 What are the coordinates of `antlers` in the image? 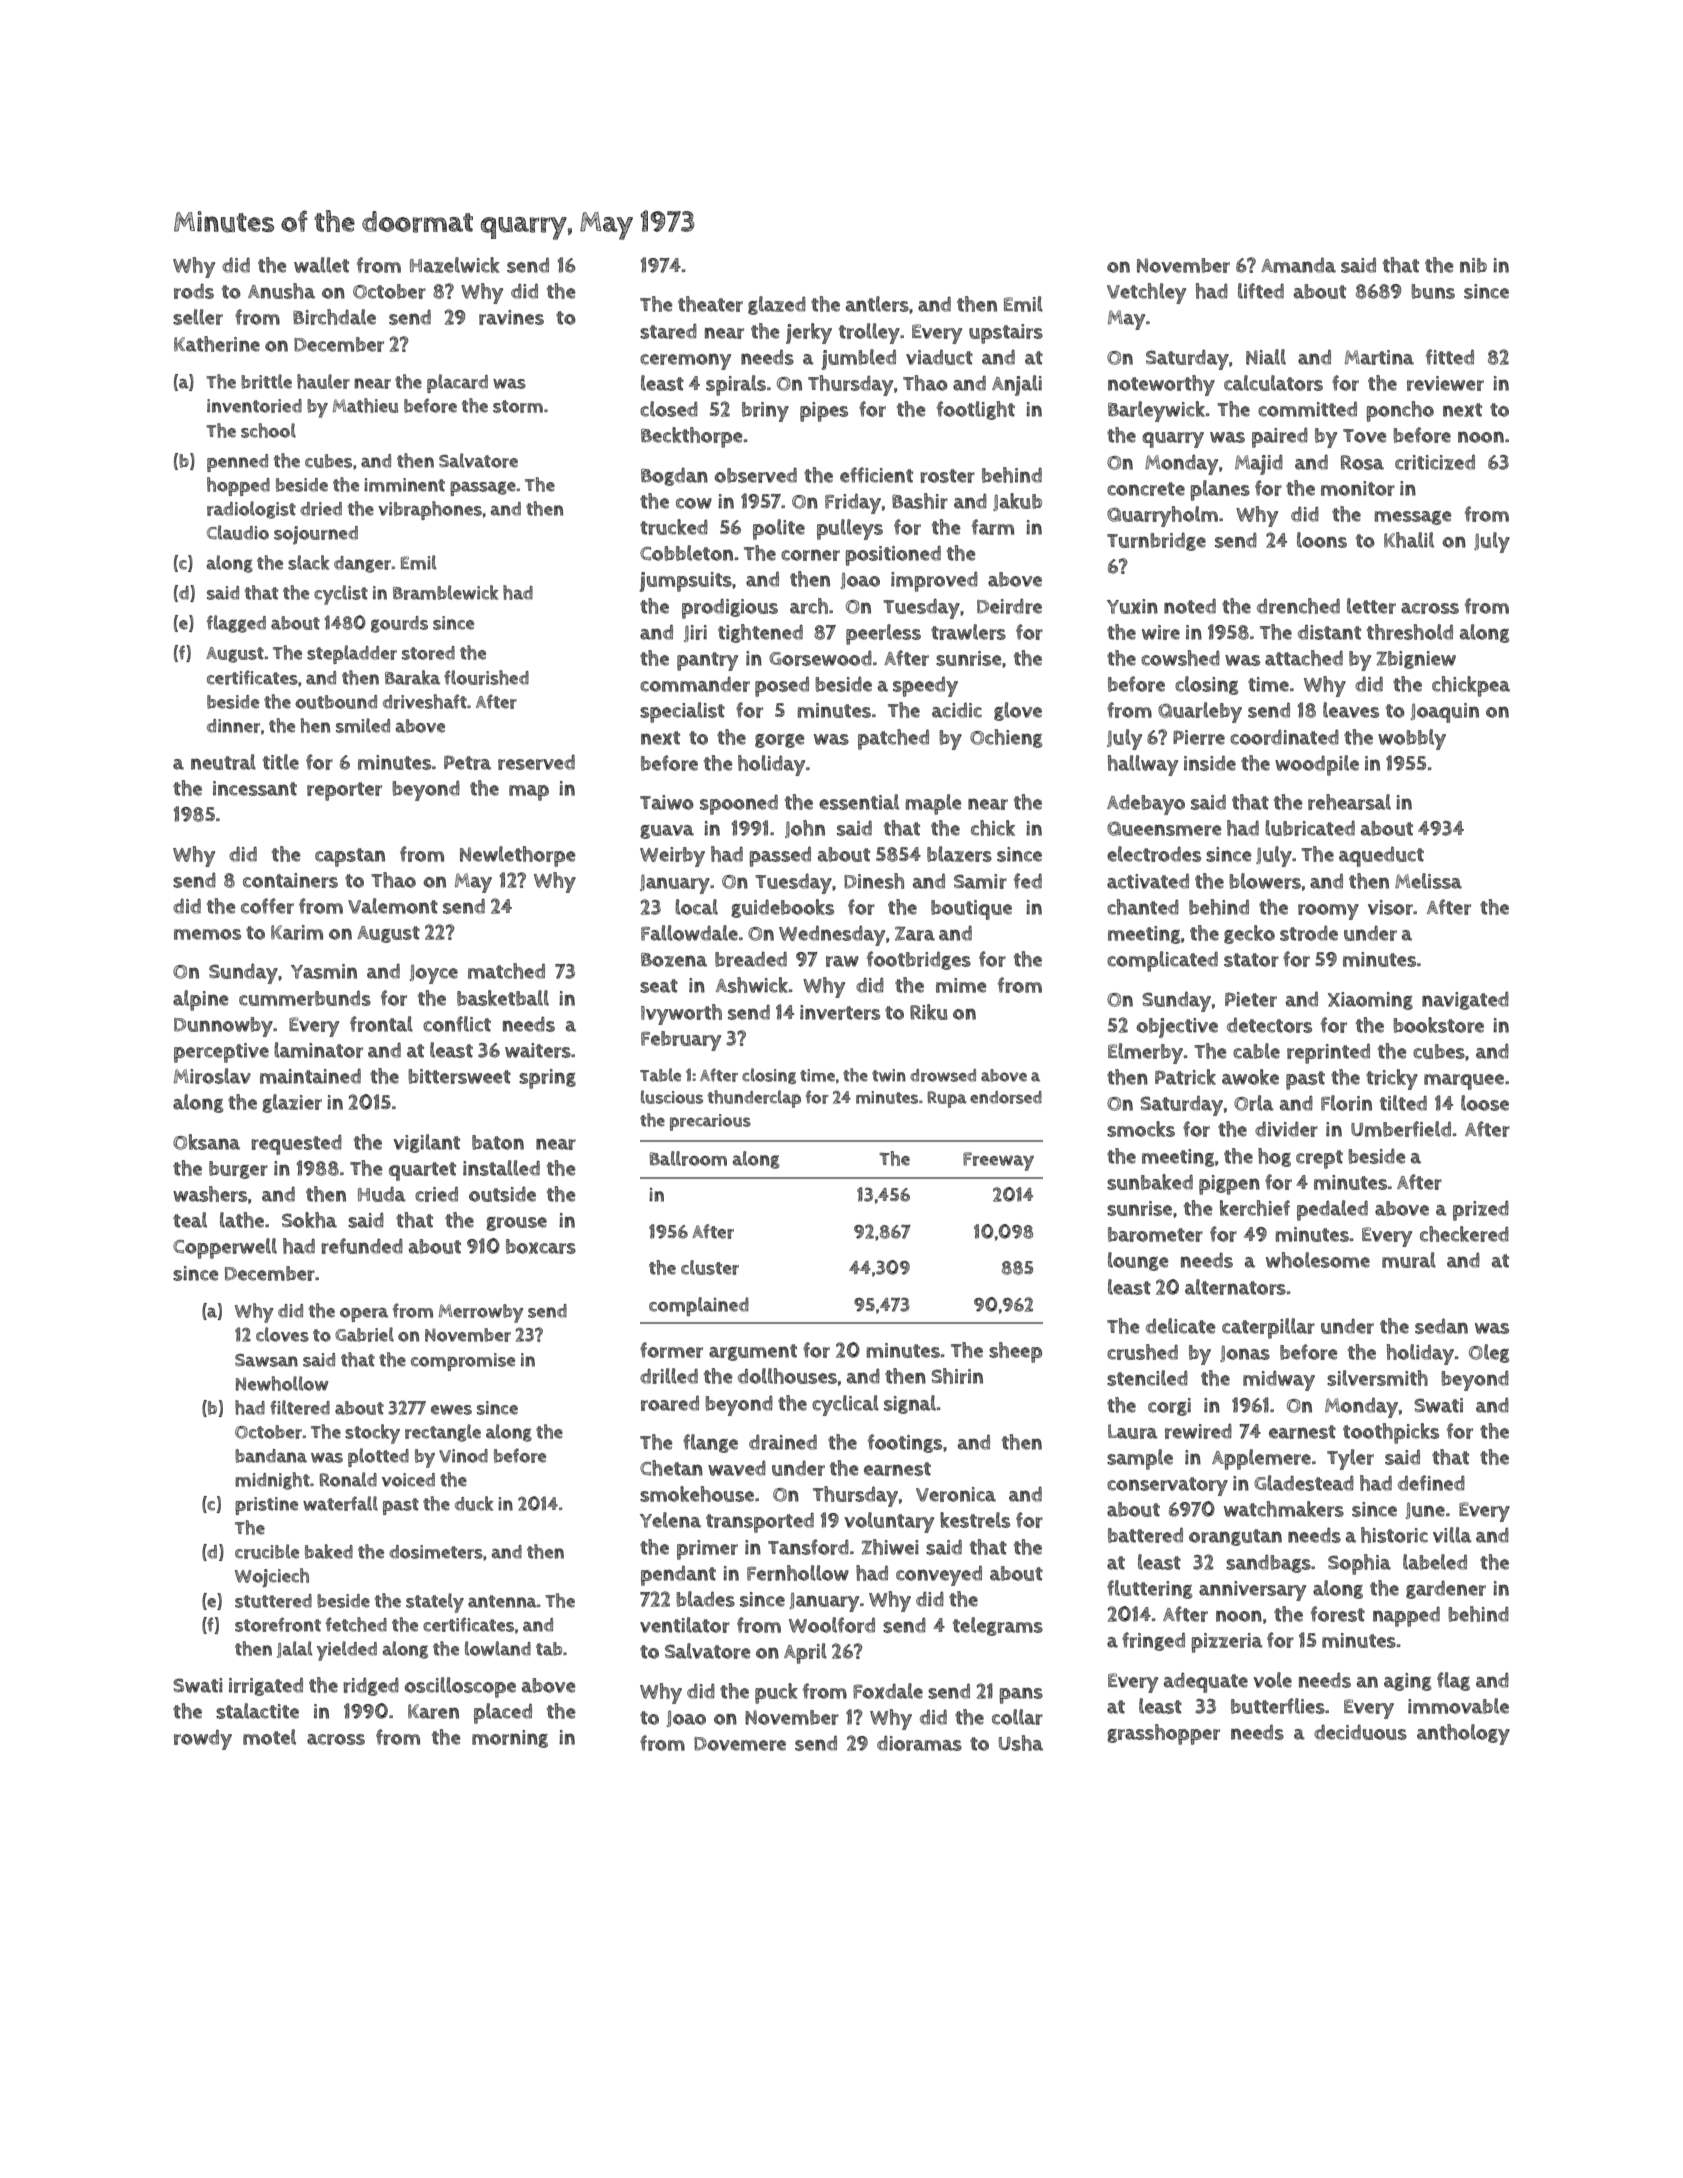 It's located at (877, 304).
